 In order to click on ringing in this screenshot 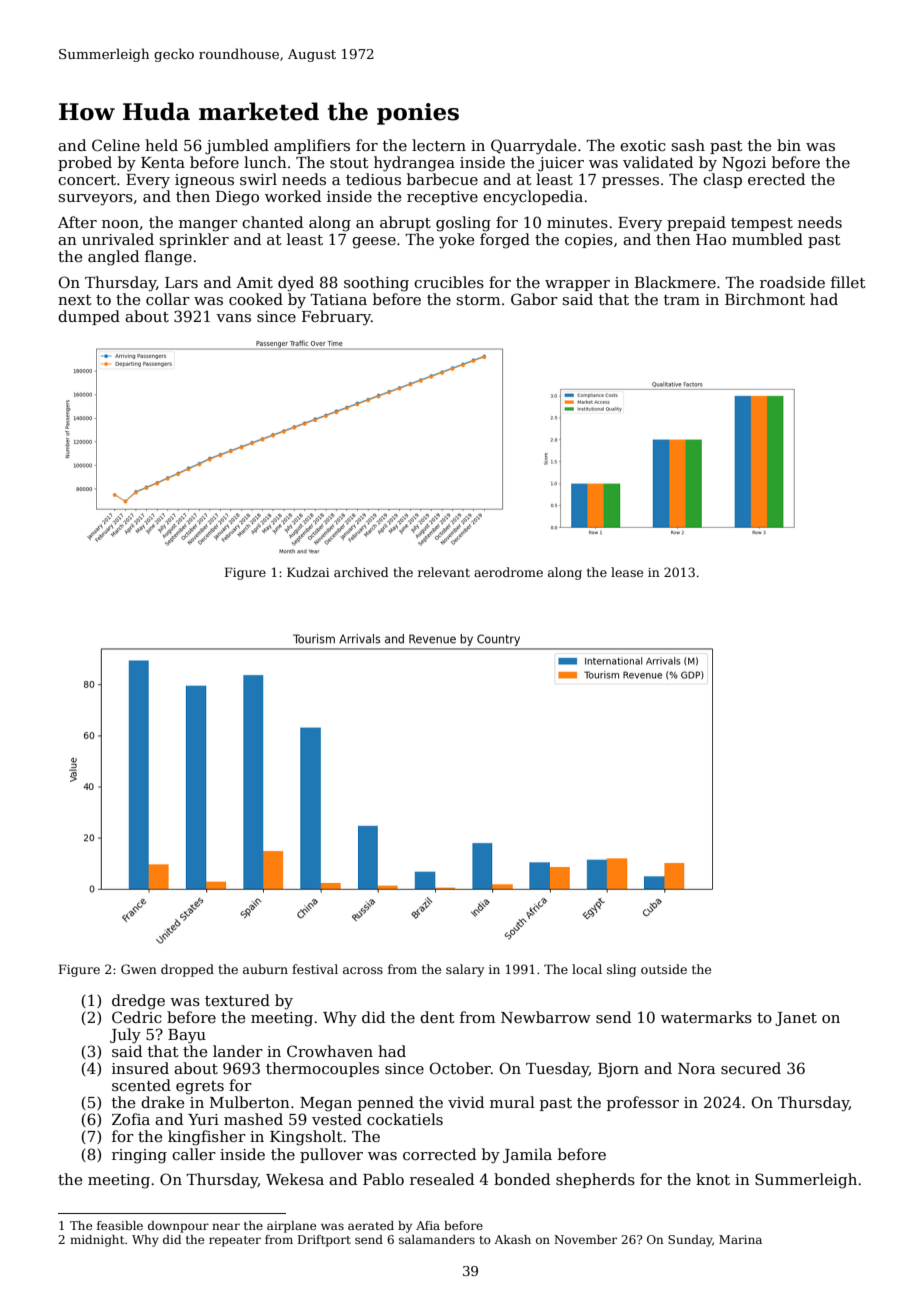, I will do `click(139, 1156)`.
